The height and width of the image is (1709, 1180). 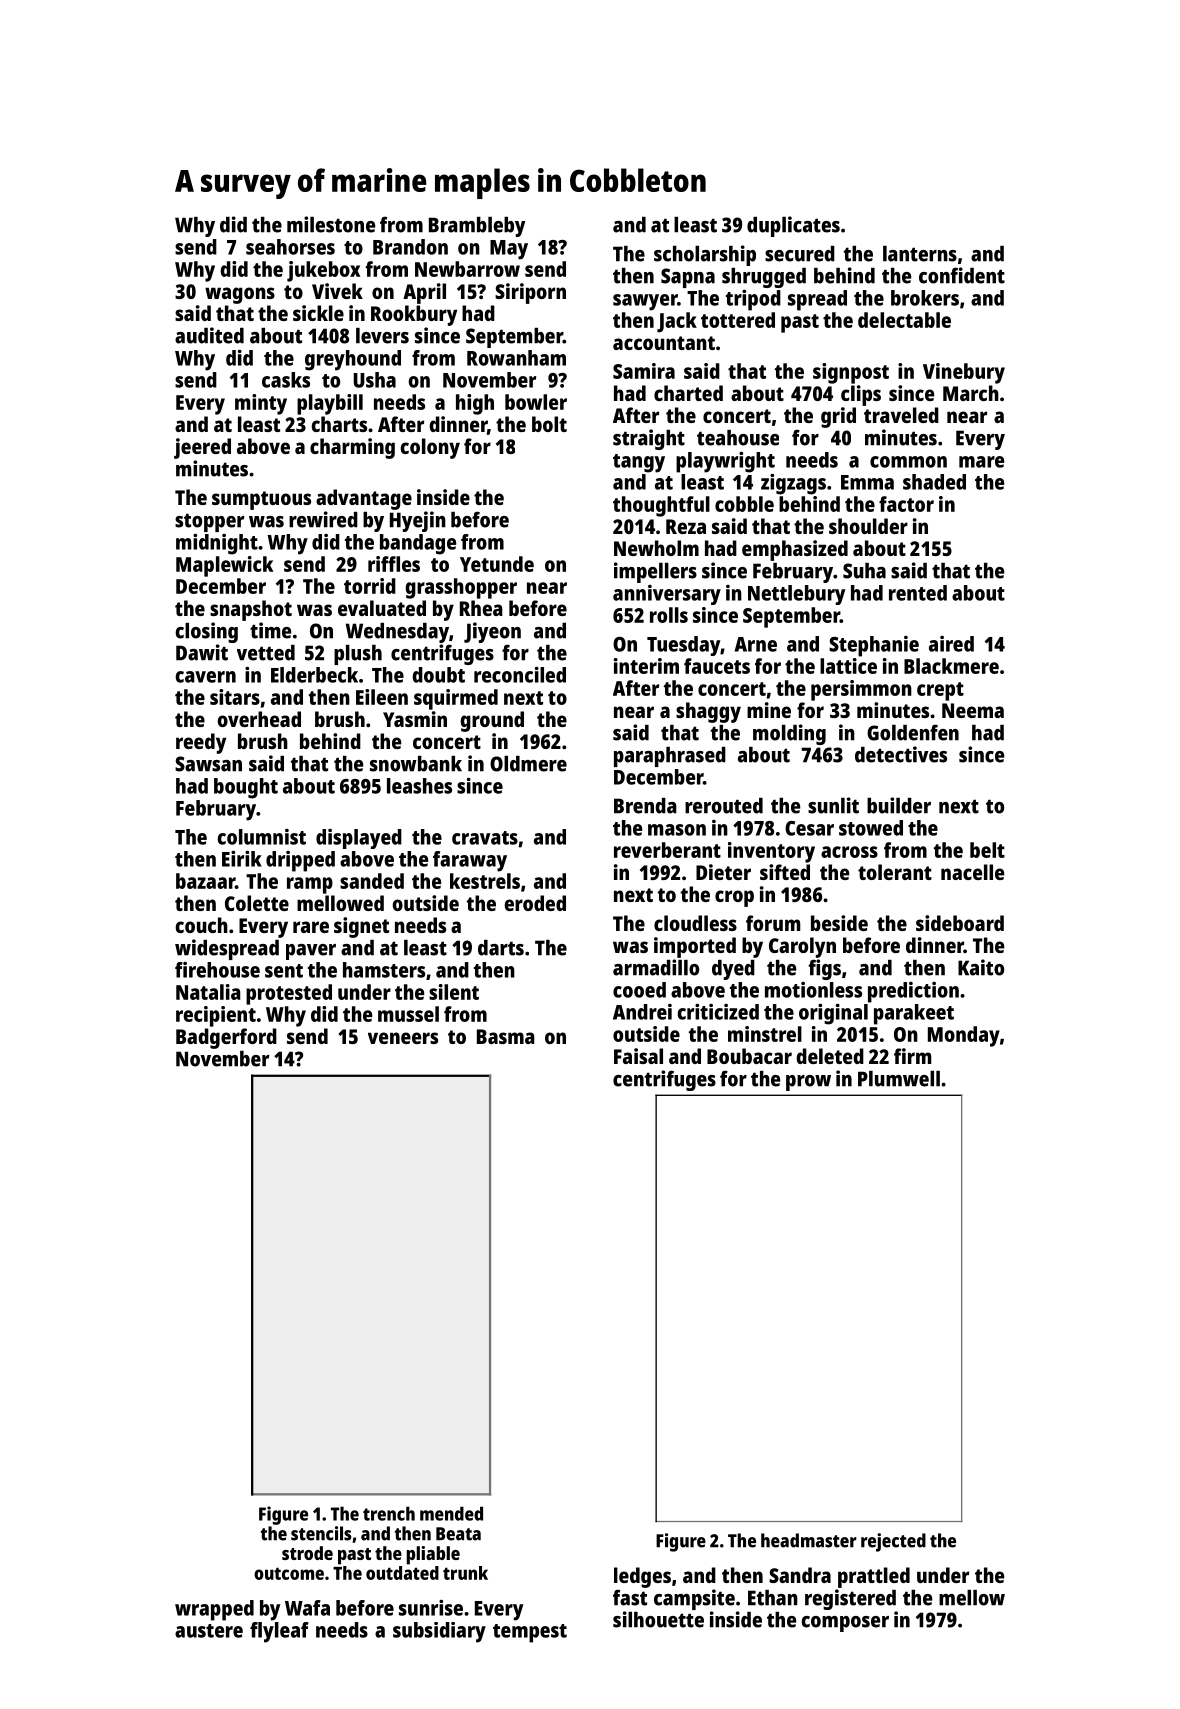 What do you see at coordinates (477, 227) in the image?
I see `Brambleby` at bounding box center [477, 227].
